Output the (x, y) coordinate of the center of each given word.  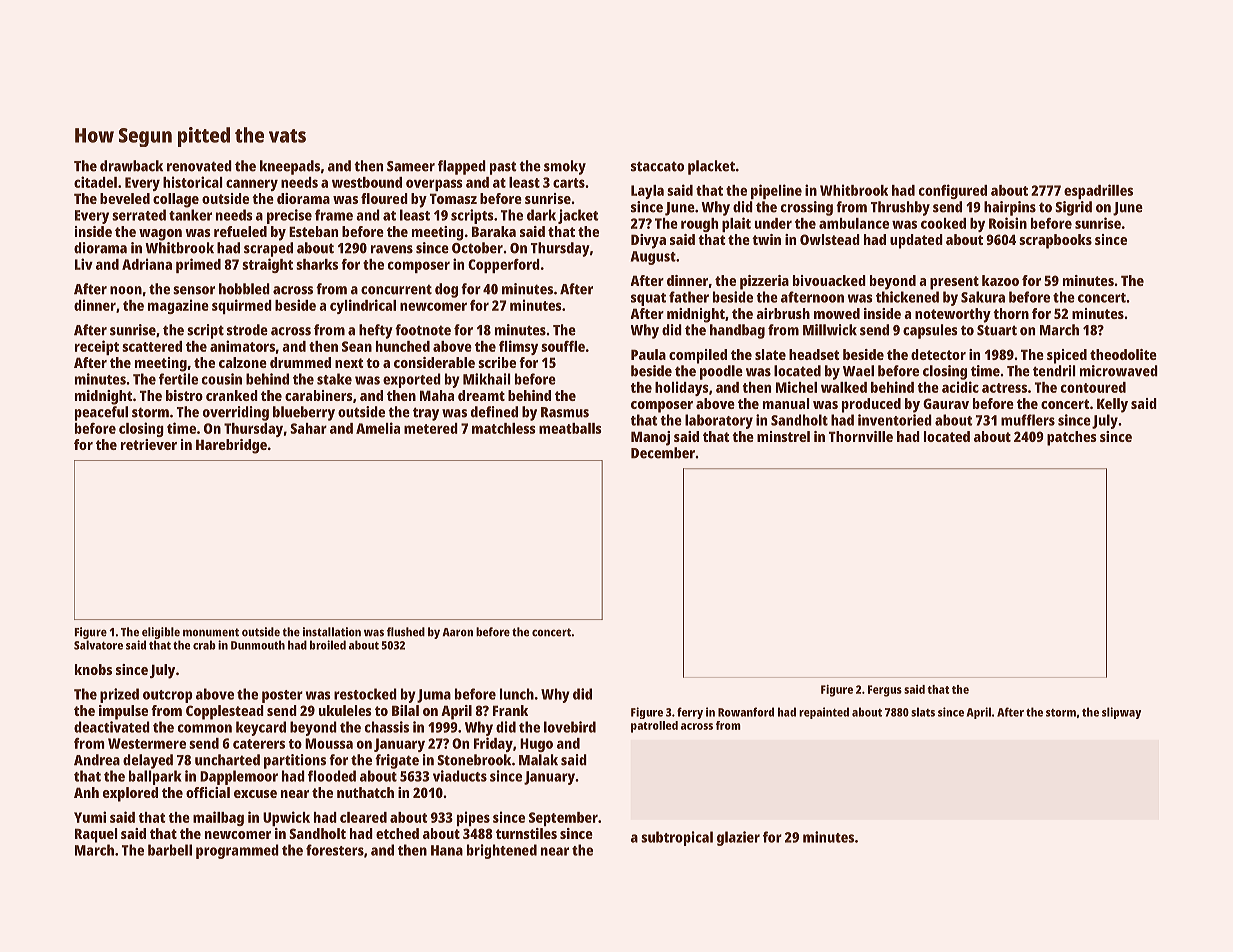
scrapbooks (1055, 241)
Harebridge (231, 446)
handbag (737, 331)
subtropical (677, 838)
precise (289, 216)
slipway (1121, 713)
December (663, 453)
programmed (237, 851)
